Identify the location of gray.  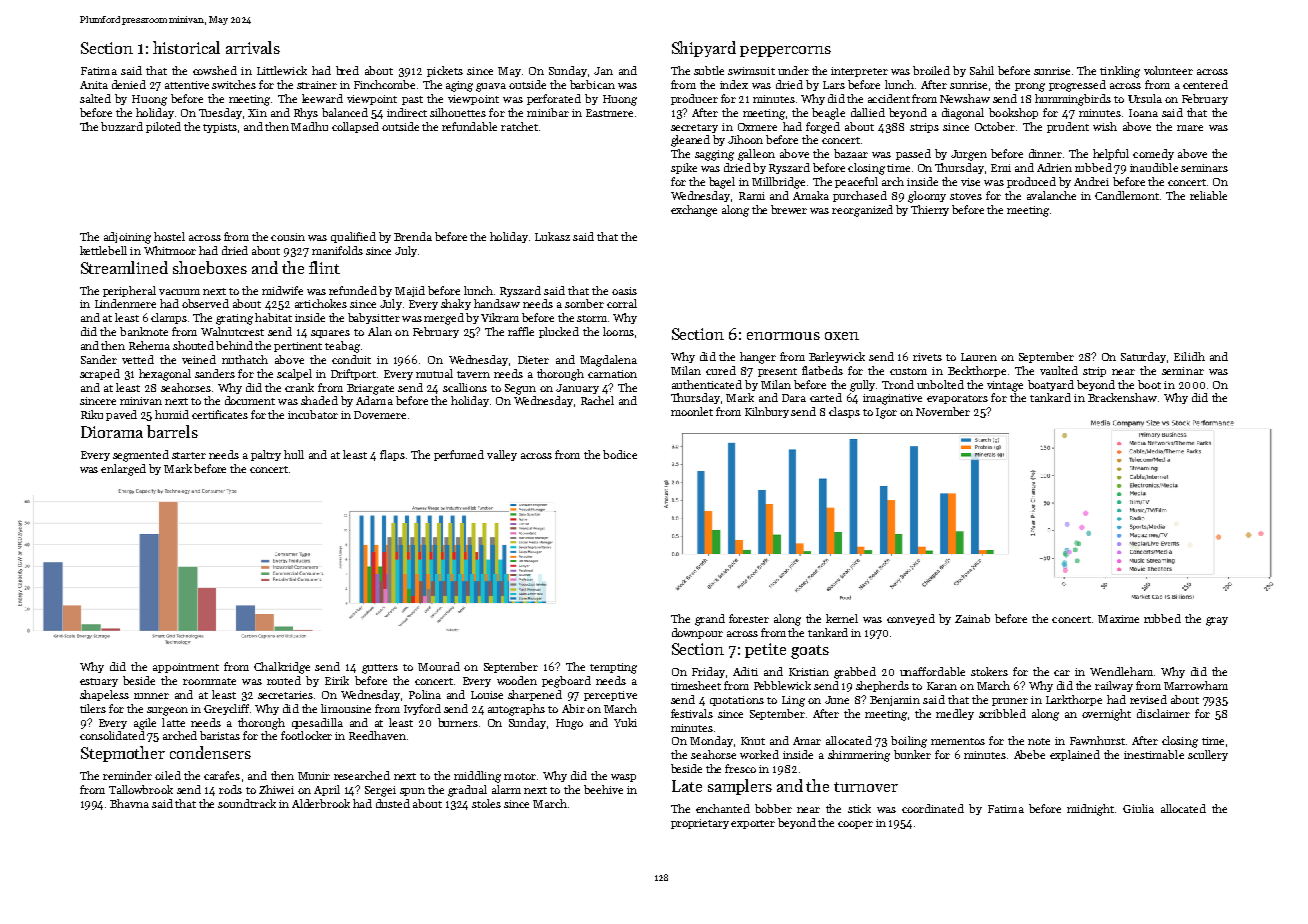
(1217, 621).
